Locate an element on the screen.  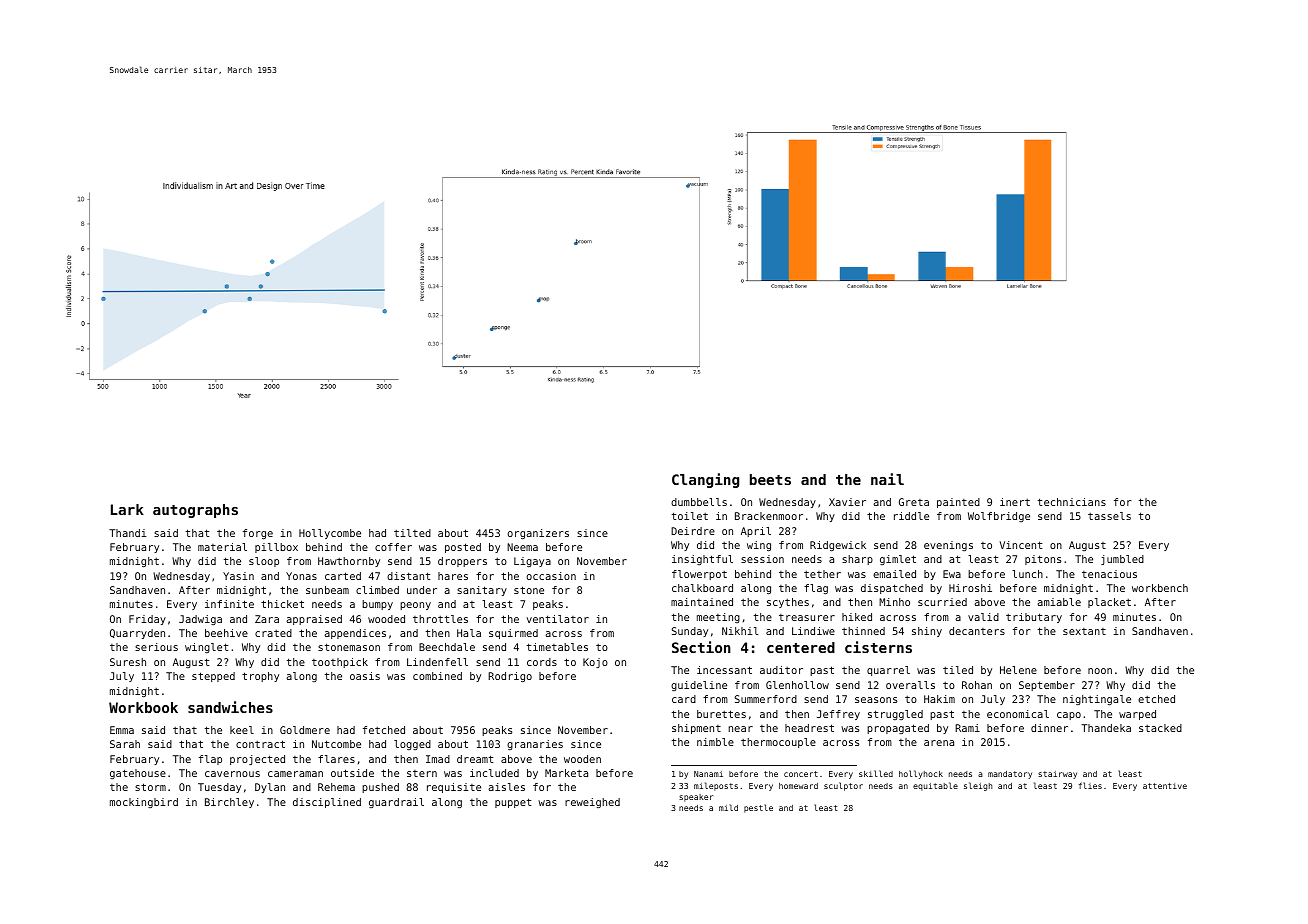
nightingale is located at coordinates (1097, 700).
